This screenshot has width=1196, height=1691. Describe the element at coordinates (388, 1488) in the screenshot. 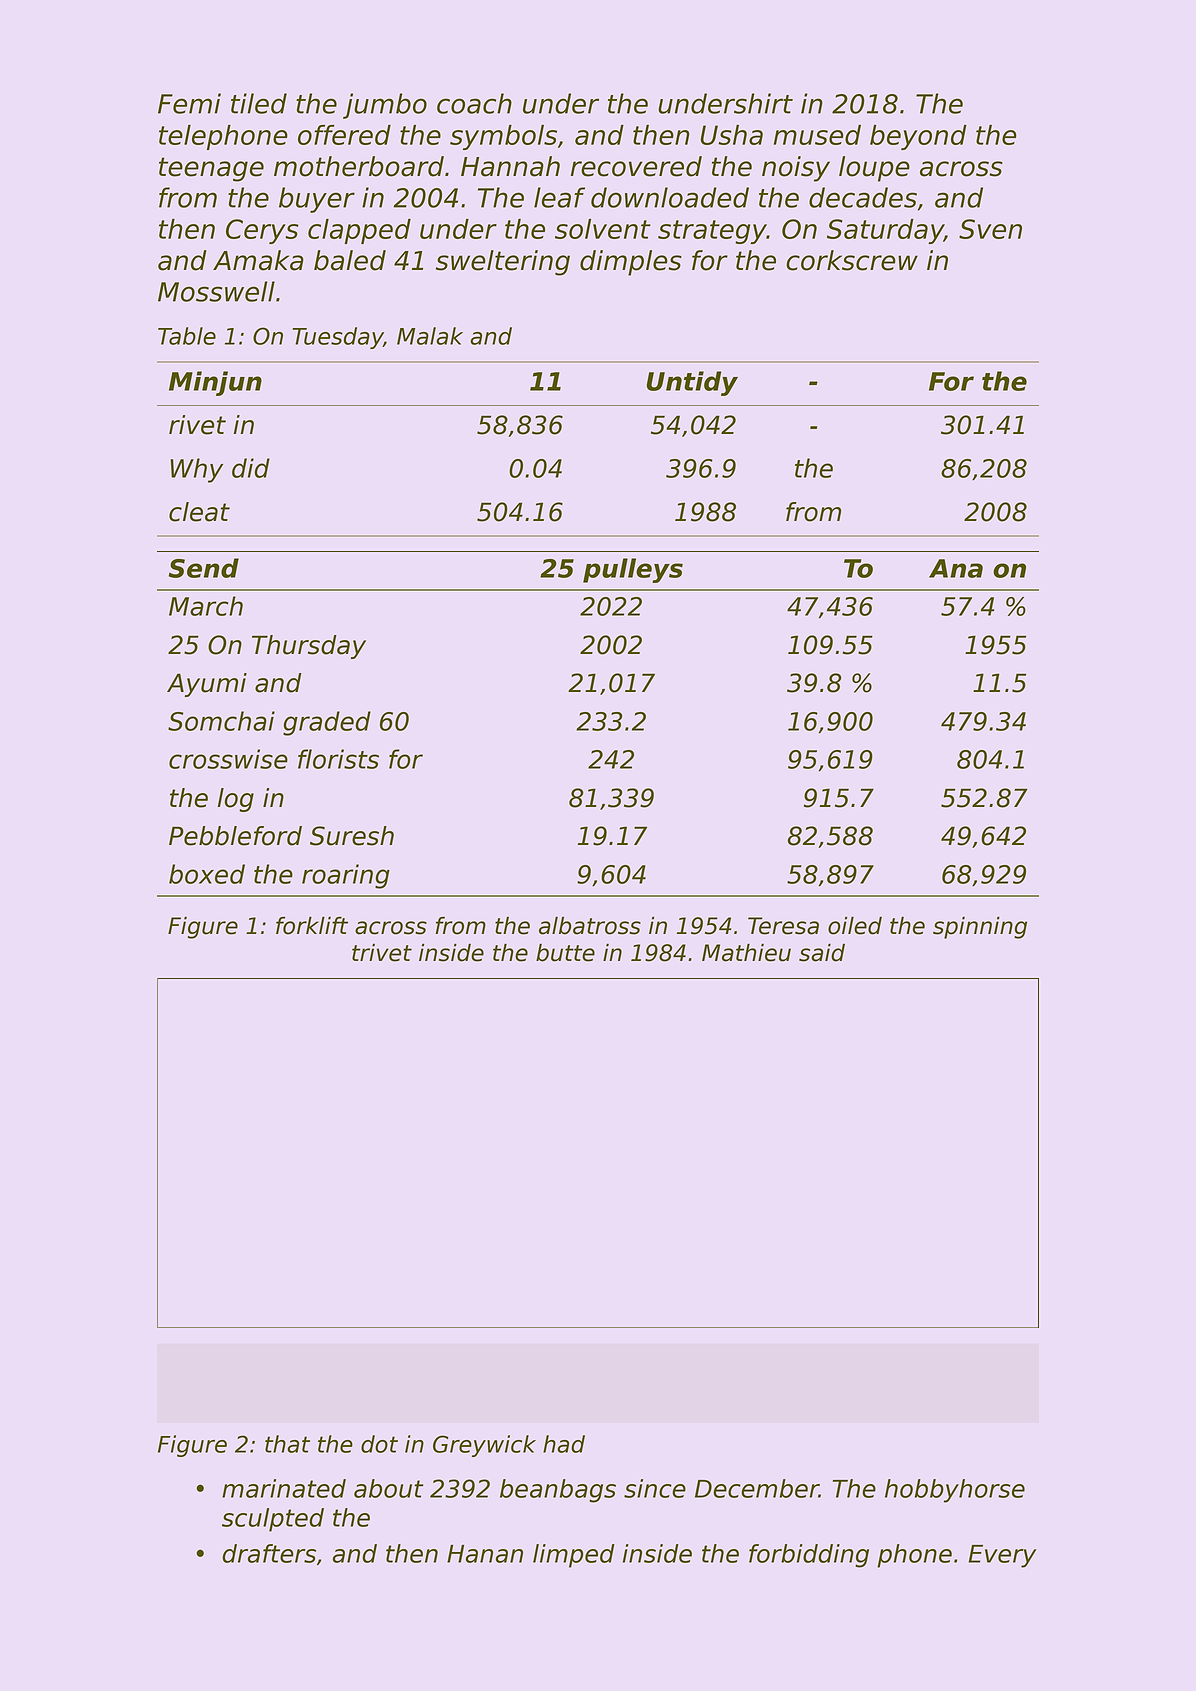

I see `about` at that location.
